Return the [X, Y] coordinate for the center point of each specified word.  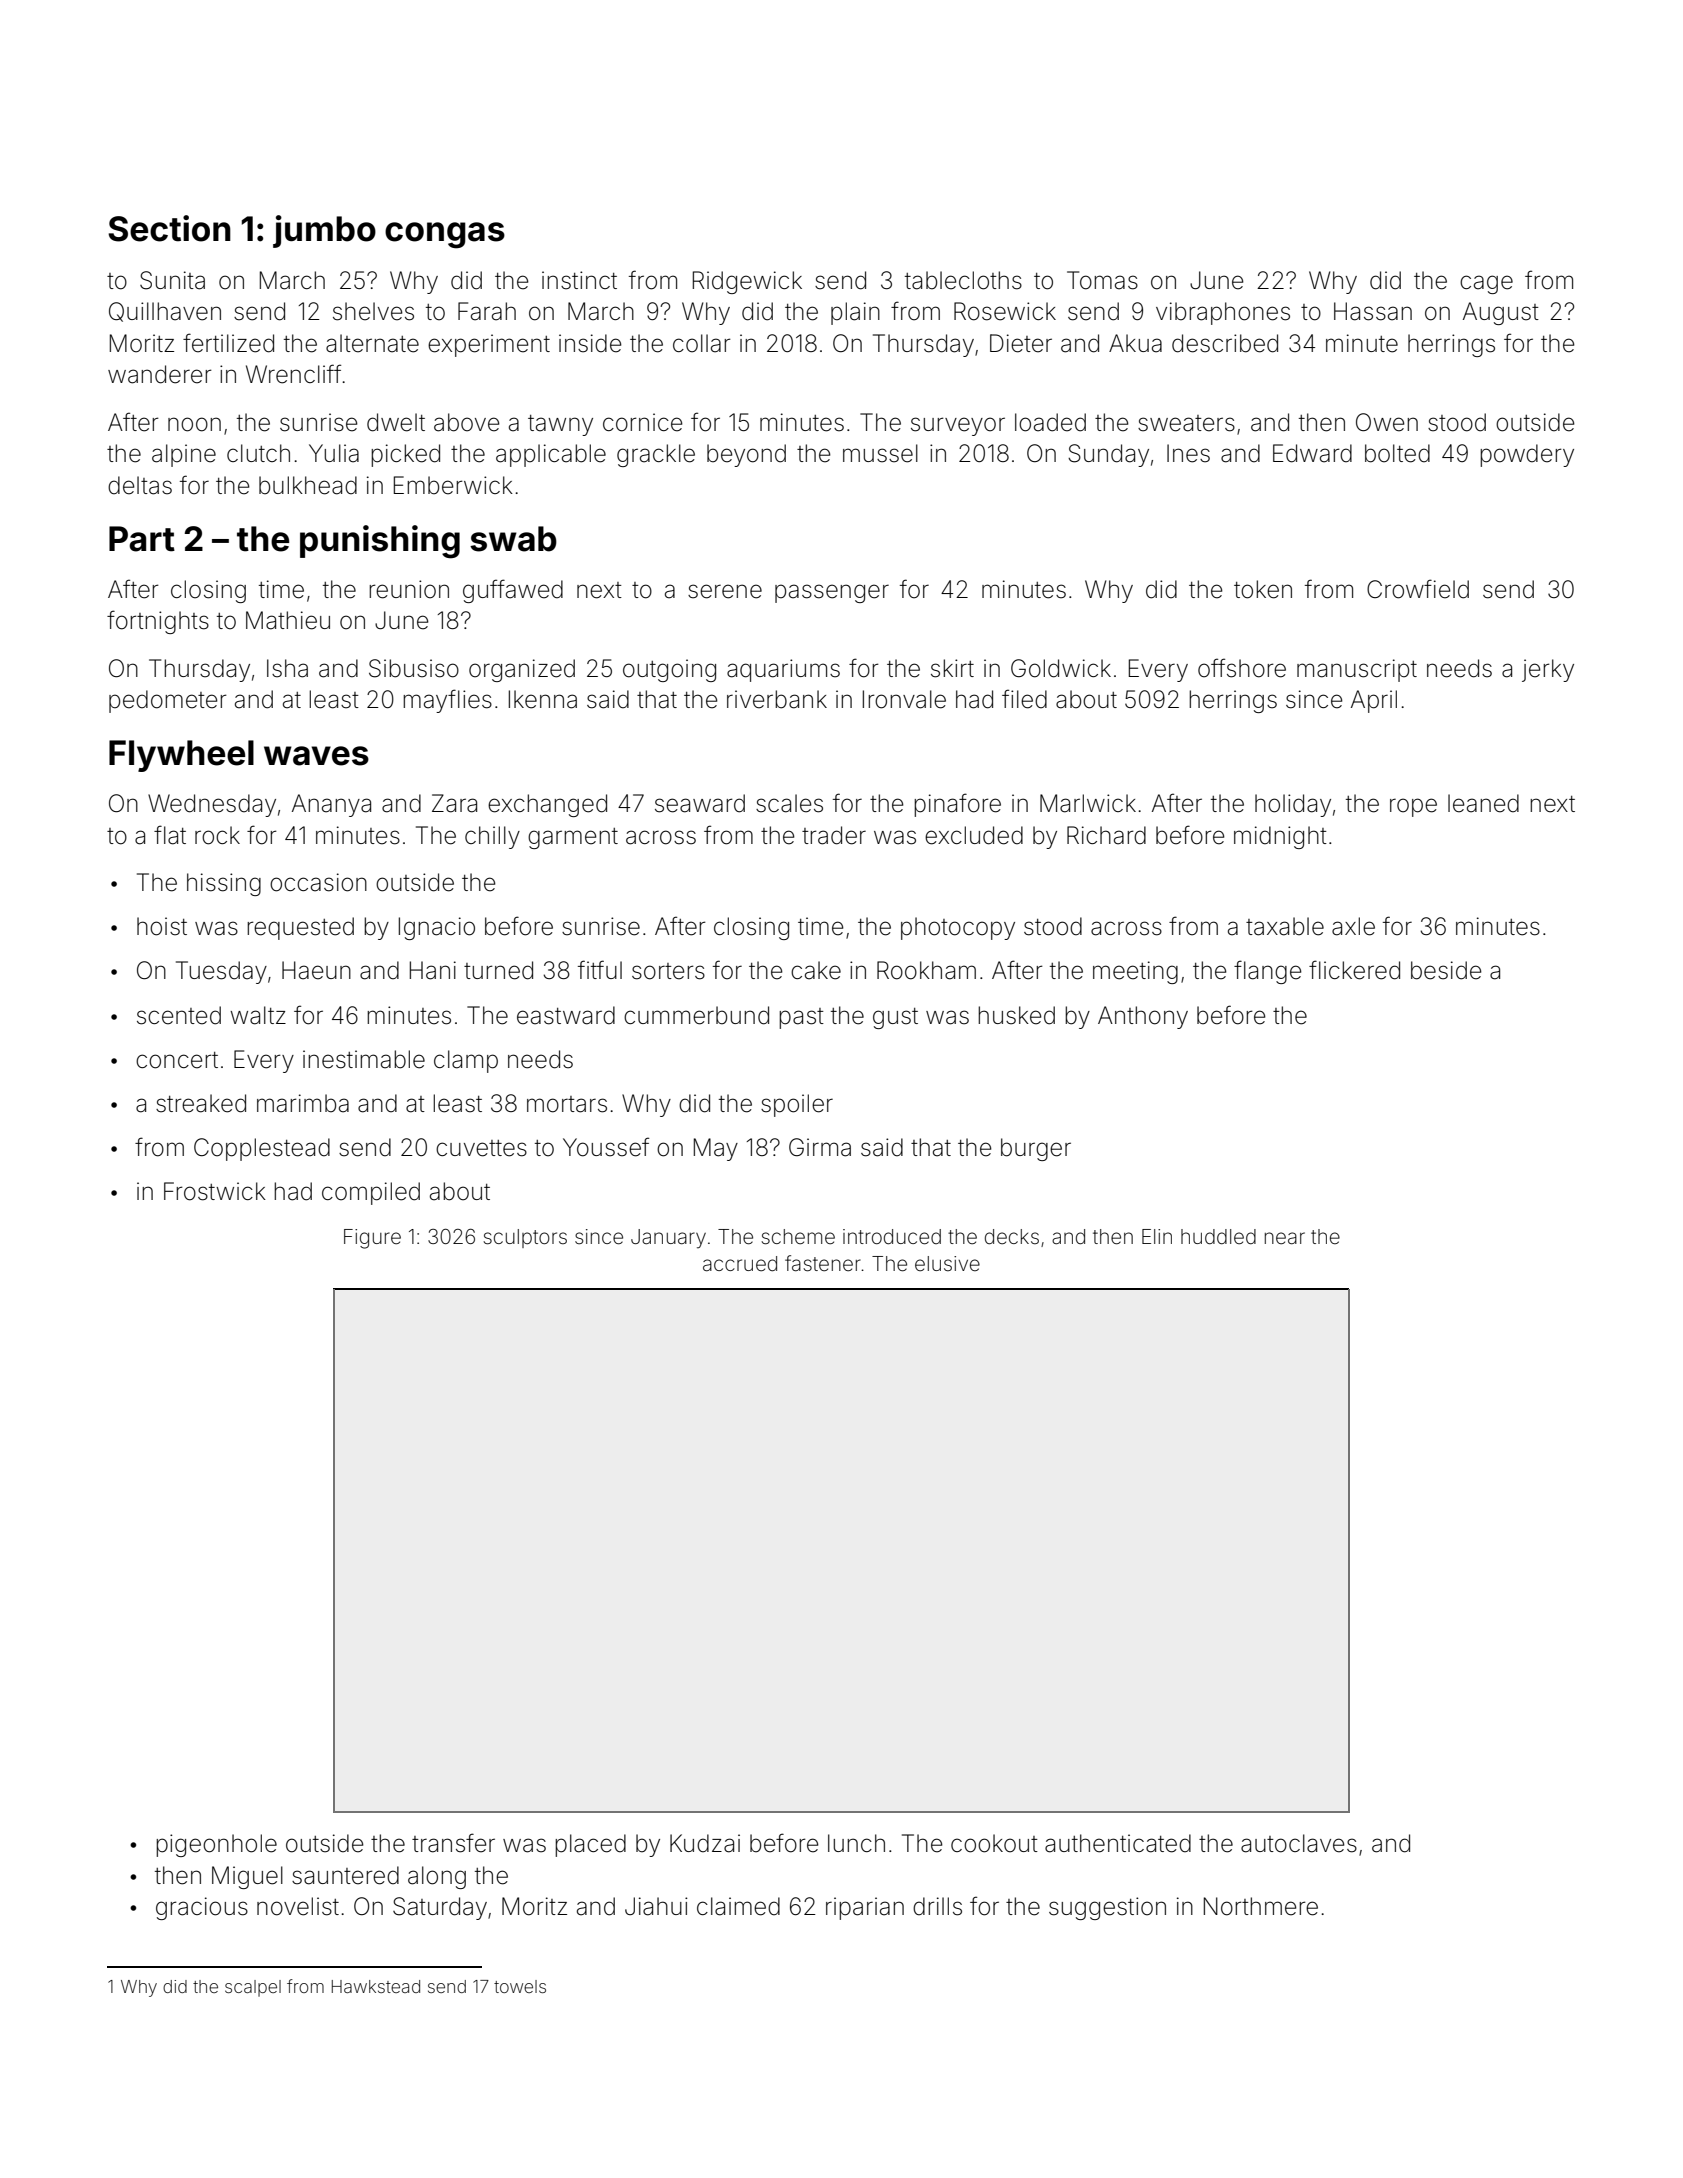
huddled [1218, 1236]
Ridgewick [747, 282]
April [1374, 701]
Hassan [1373, 311]
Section [169, 228]
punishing [380, 542]
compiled [371, 1193]
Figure [372, 1239]
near [1285, 1238]
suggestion [1107, 1908]
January [668, 1239]
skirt [952, 668]
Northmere [1261, 1906]
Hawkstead [376, 1986]
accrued [740, 1263]
